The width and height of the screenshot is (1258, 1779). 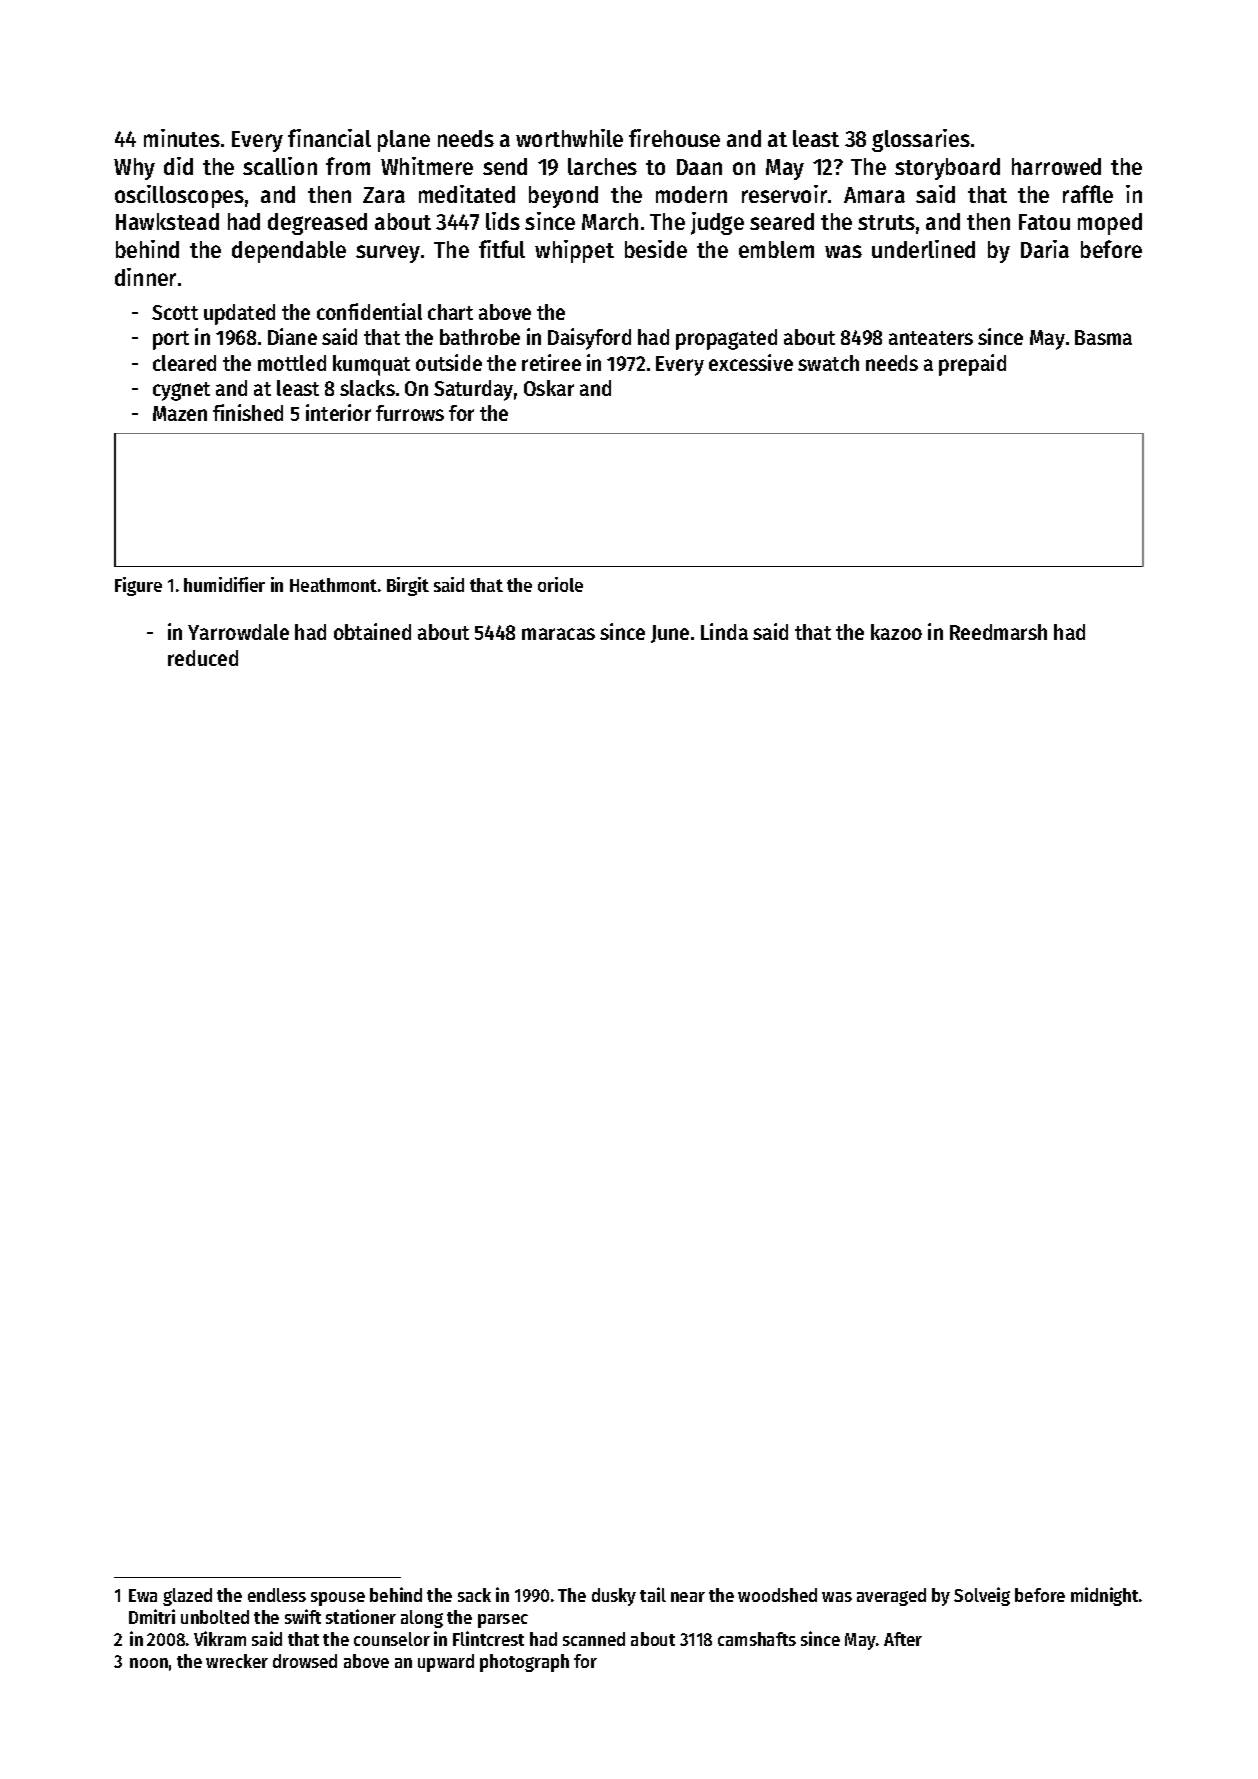 What do you see at coordinates (338, 1599) in the screenshot?
I see `spouse` at bounding box center [338, 1599].
